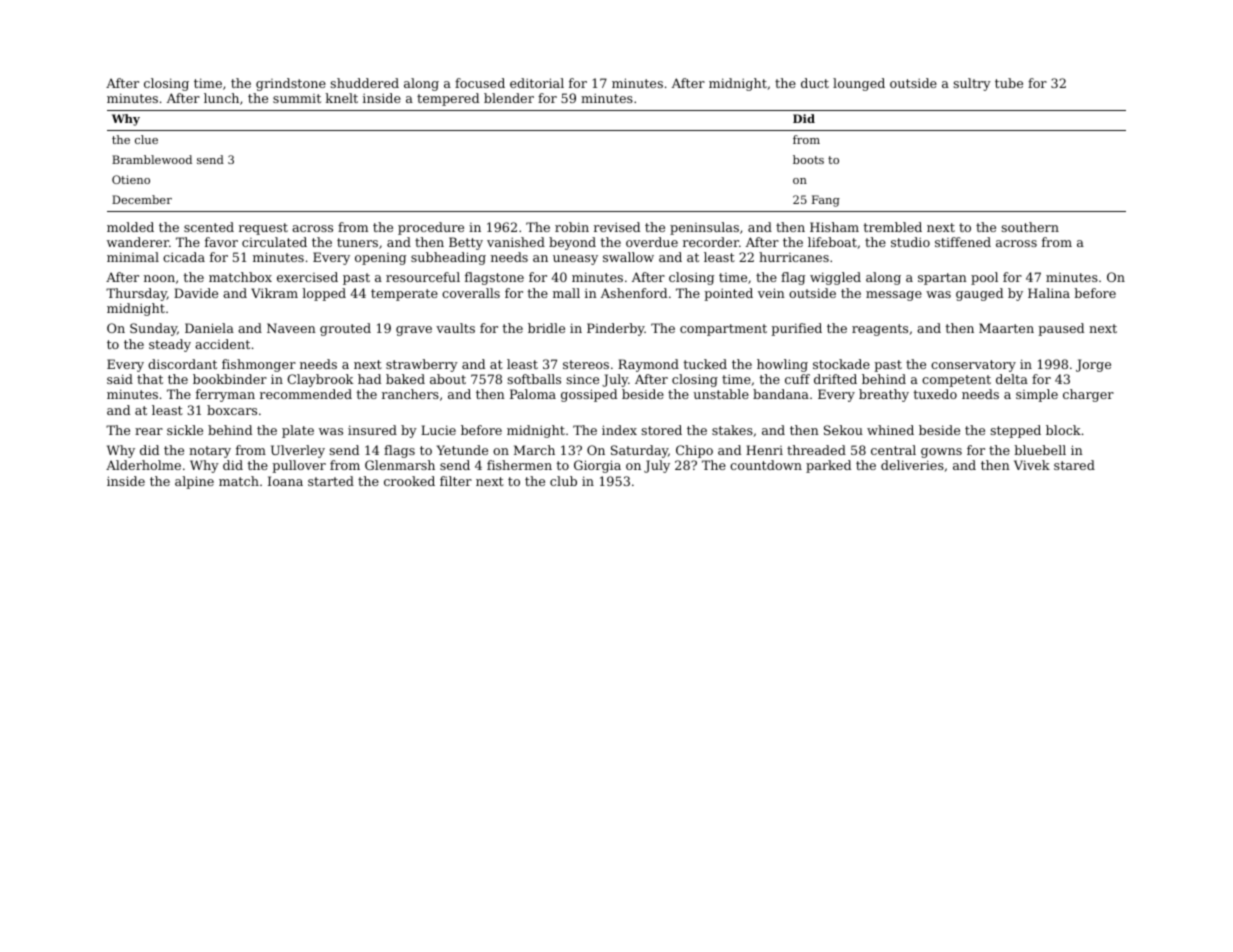 The image size is (1233, 952). I want to click on Giorgia, so click(597, 466).
